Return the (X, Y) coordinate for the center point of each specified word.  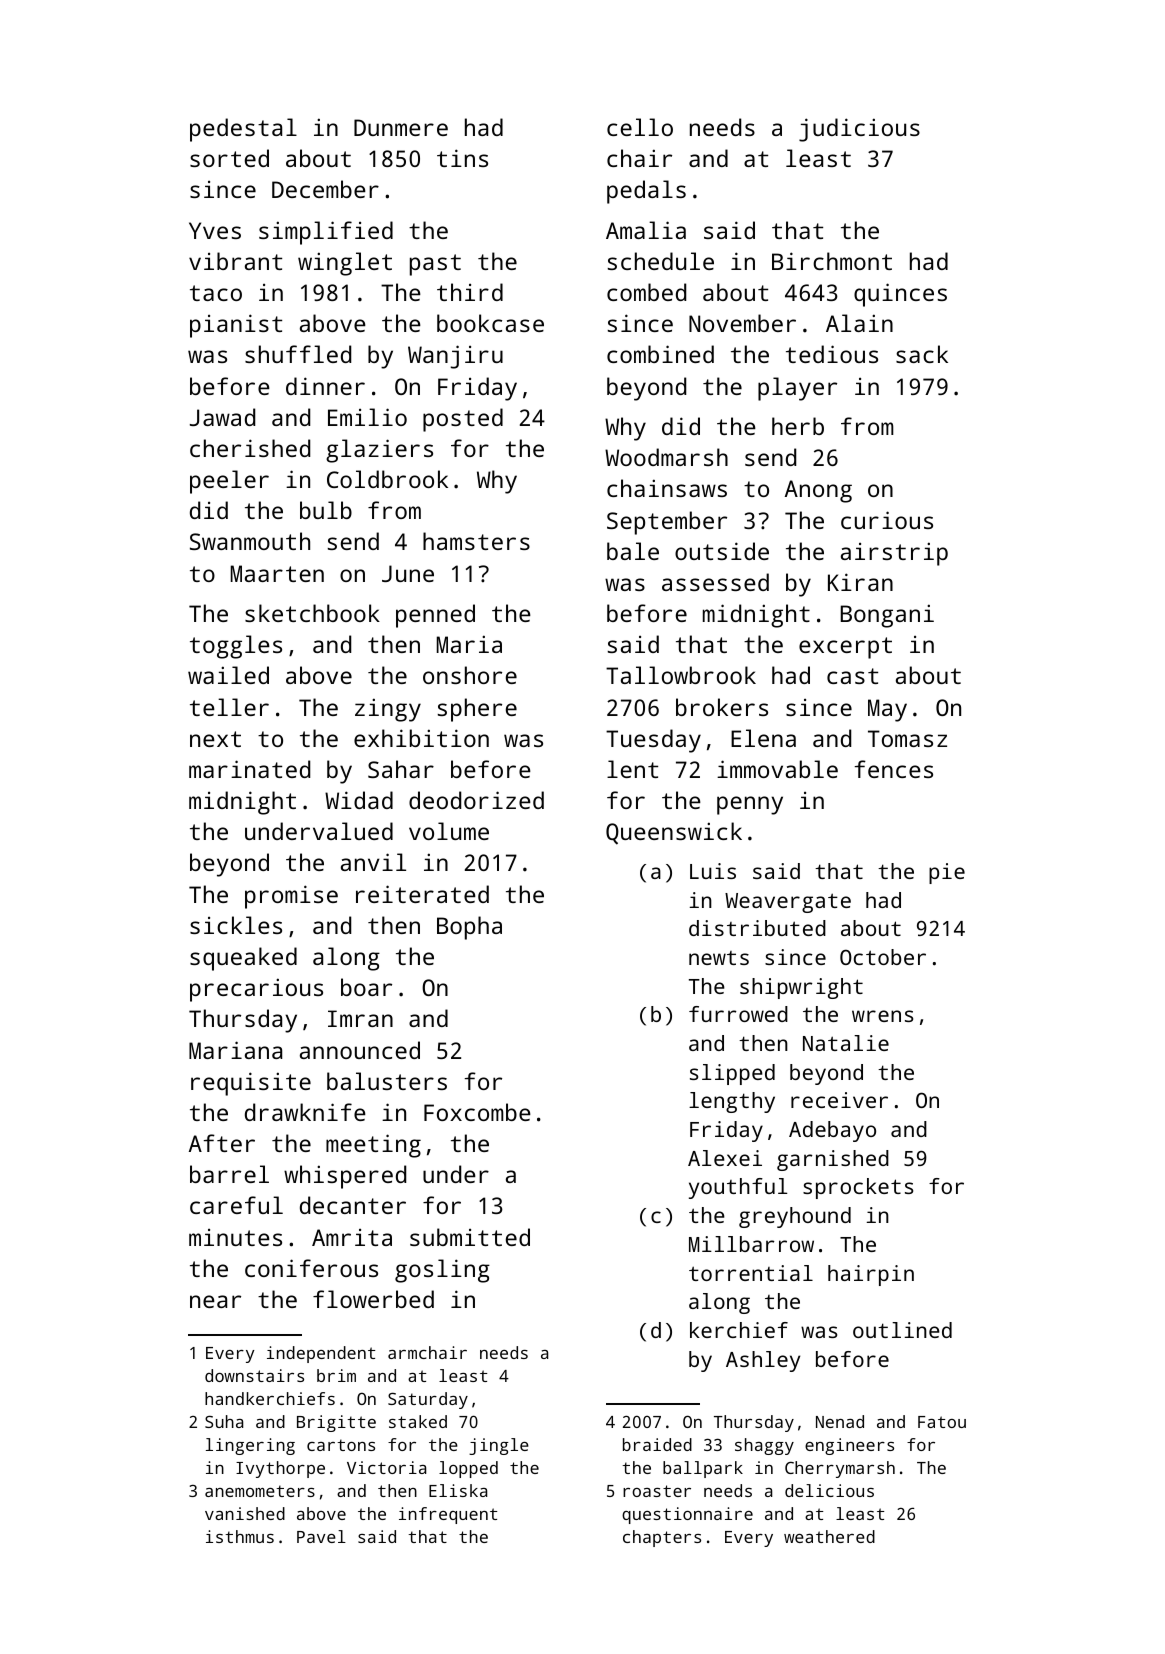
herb (798, 426)
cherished (250, 448)
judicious (859, 130)
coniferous (311, 1268)
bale (633, 551)
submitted (470, 1237)
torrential (751, 1273)
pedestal (243, 130)
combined (660, 354)
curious (887, 520)
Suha (224, 1421)
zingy (388, 710)
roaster (657, 1491)
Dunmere (401, 127)
